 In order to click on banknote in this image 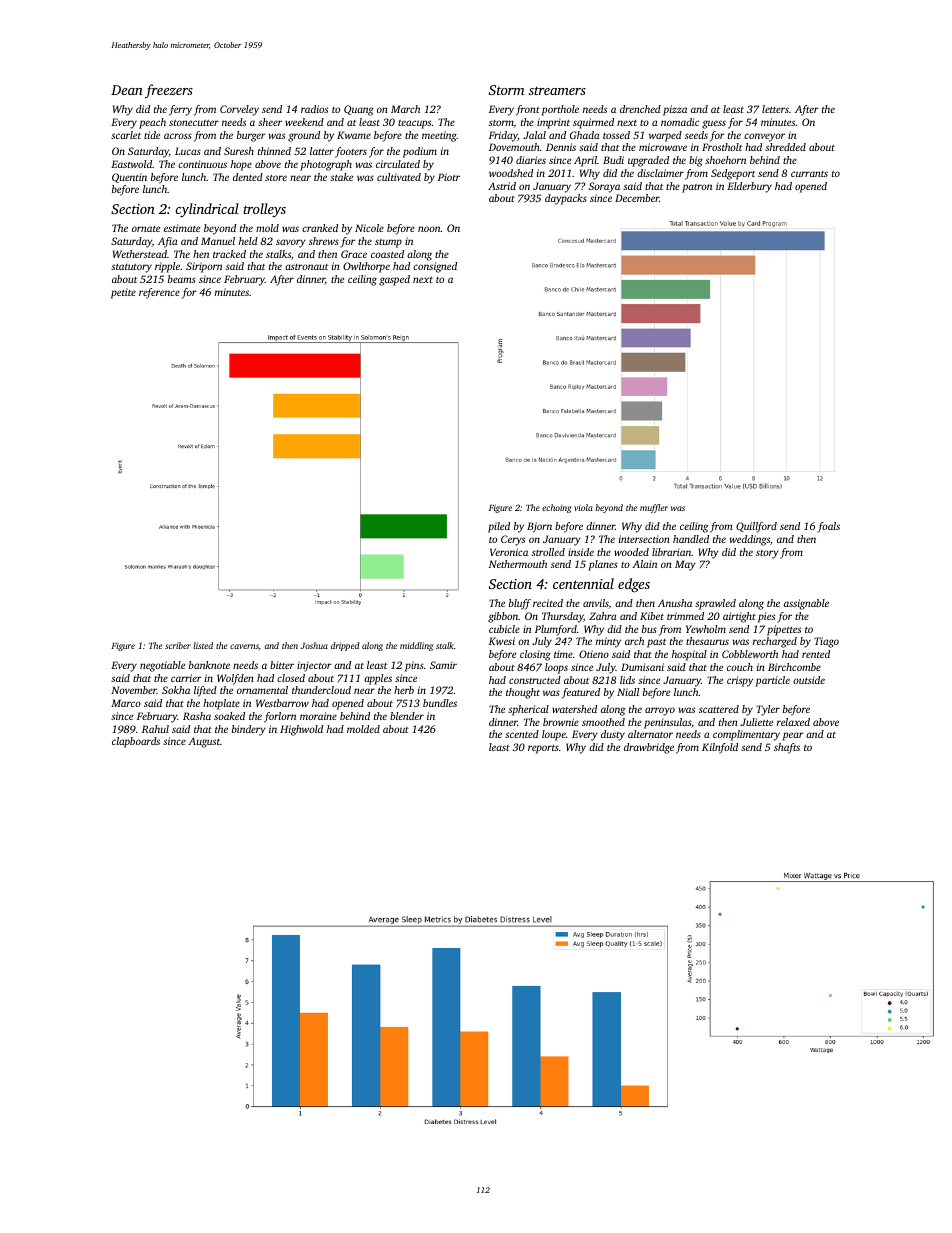, I will do `click(209, 665)`.
